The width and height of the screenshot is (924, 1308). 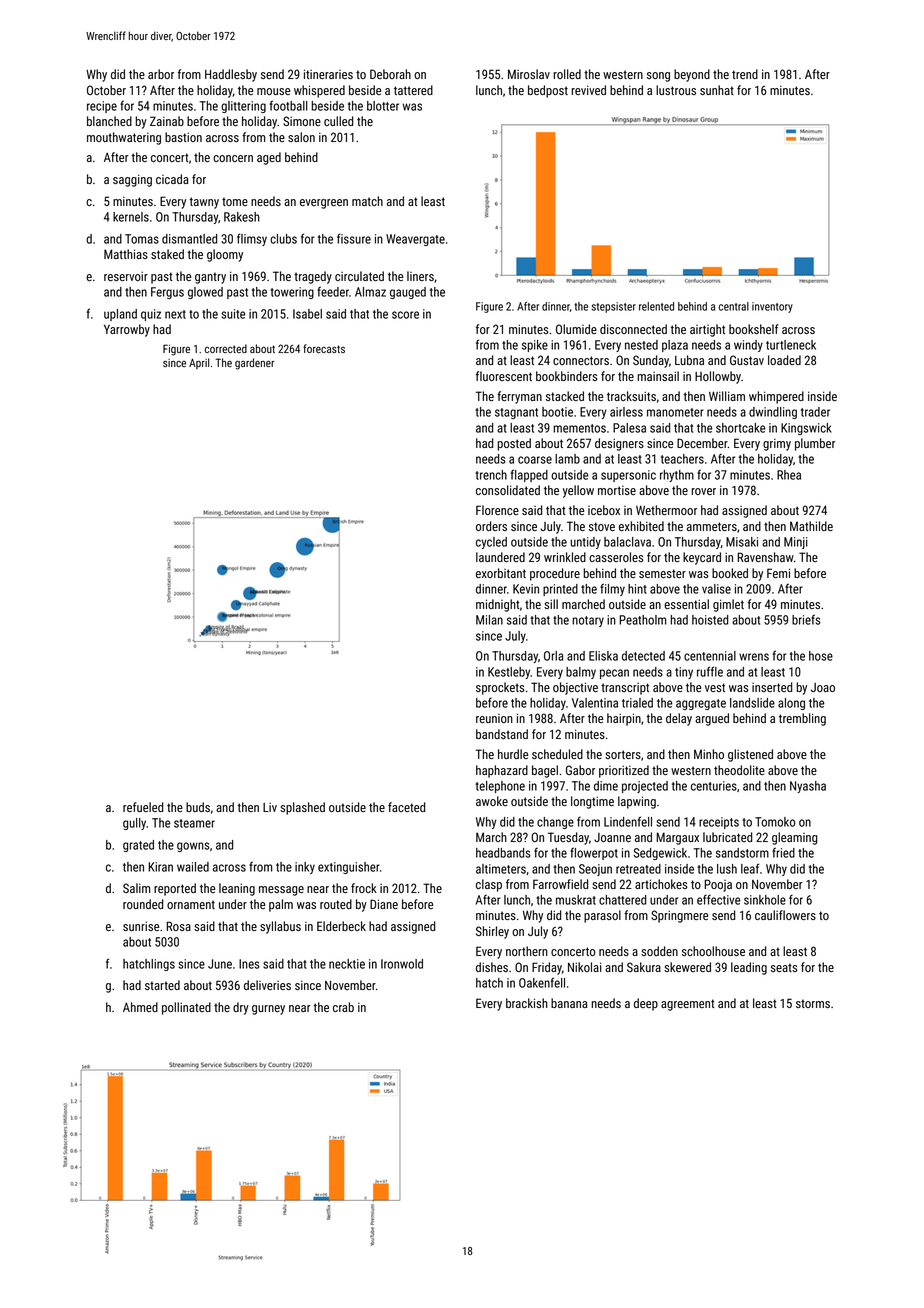 What do you see at coordinates (161, 74) in the screenshot?
I see `arbor` at bounding box center [161, 74].
